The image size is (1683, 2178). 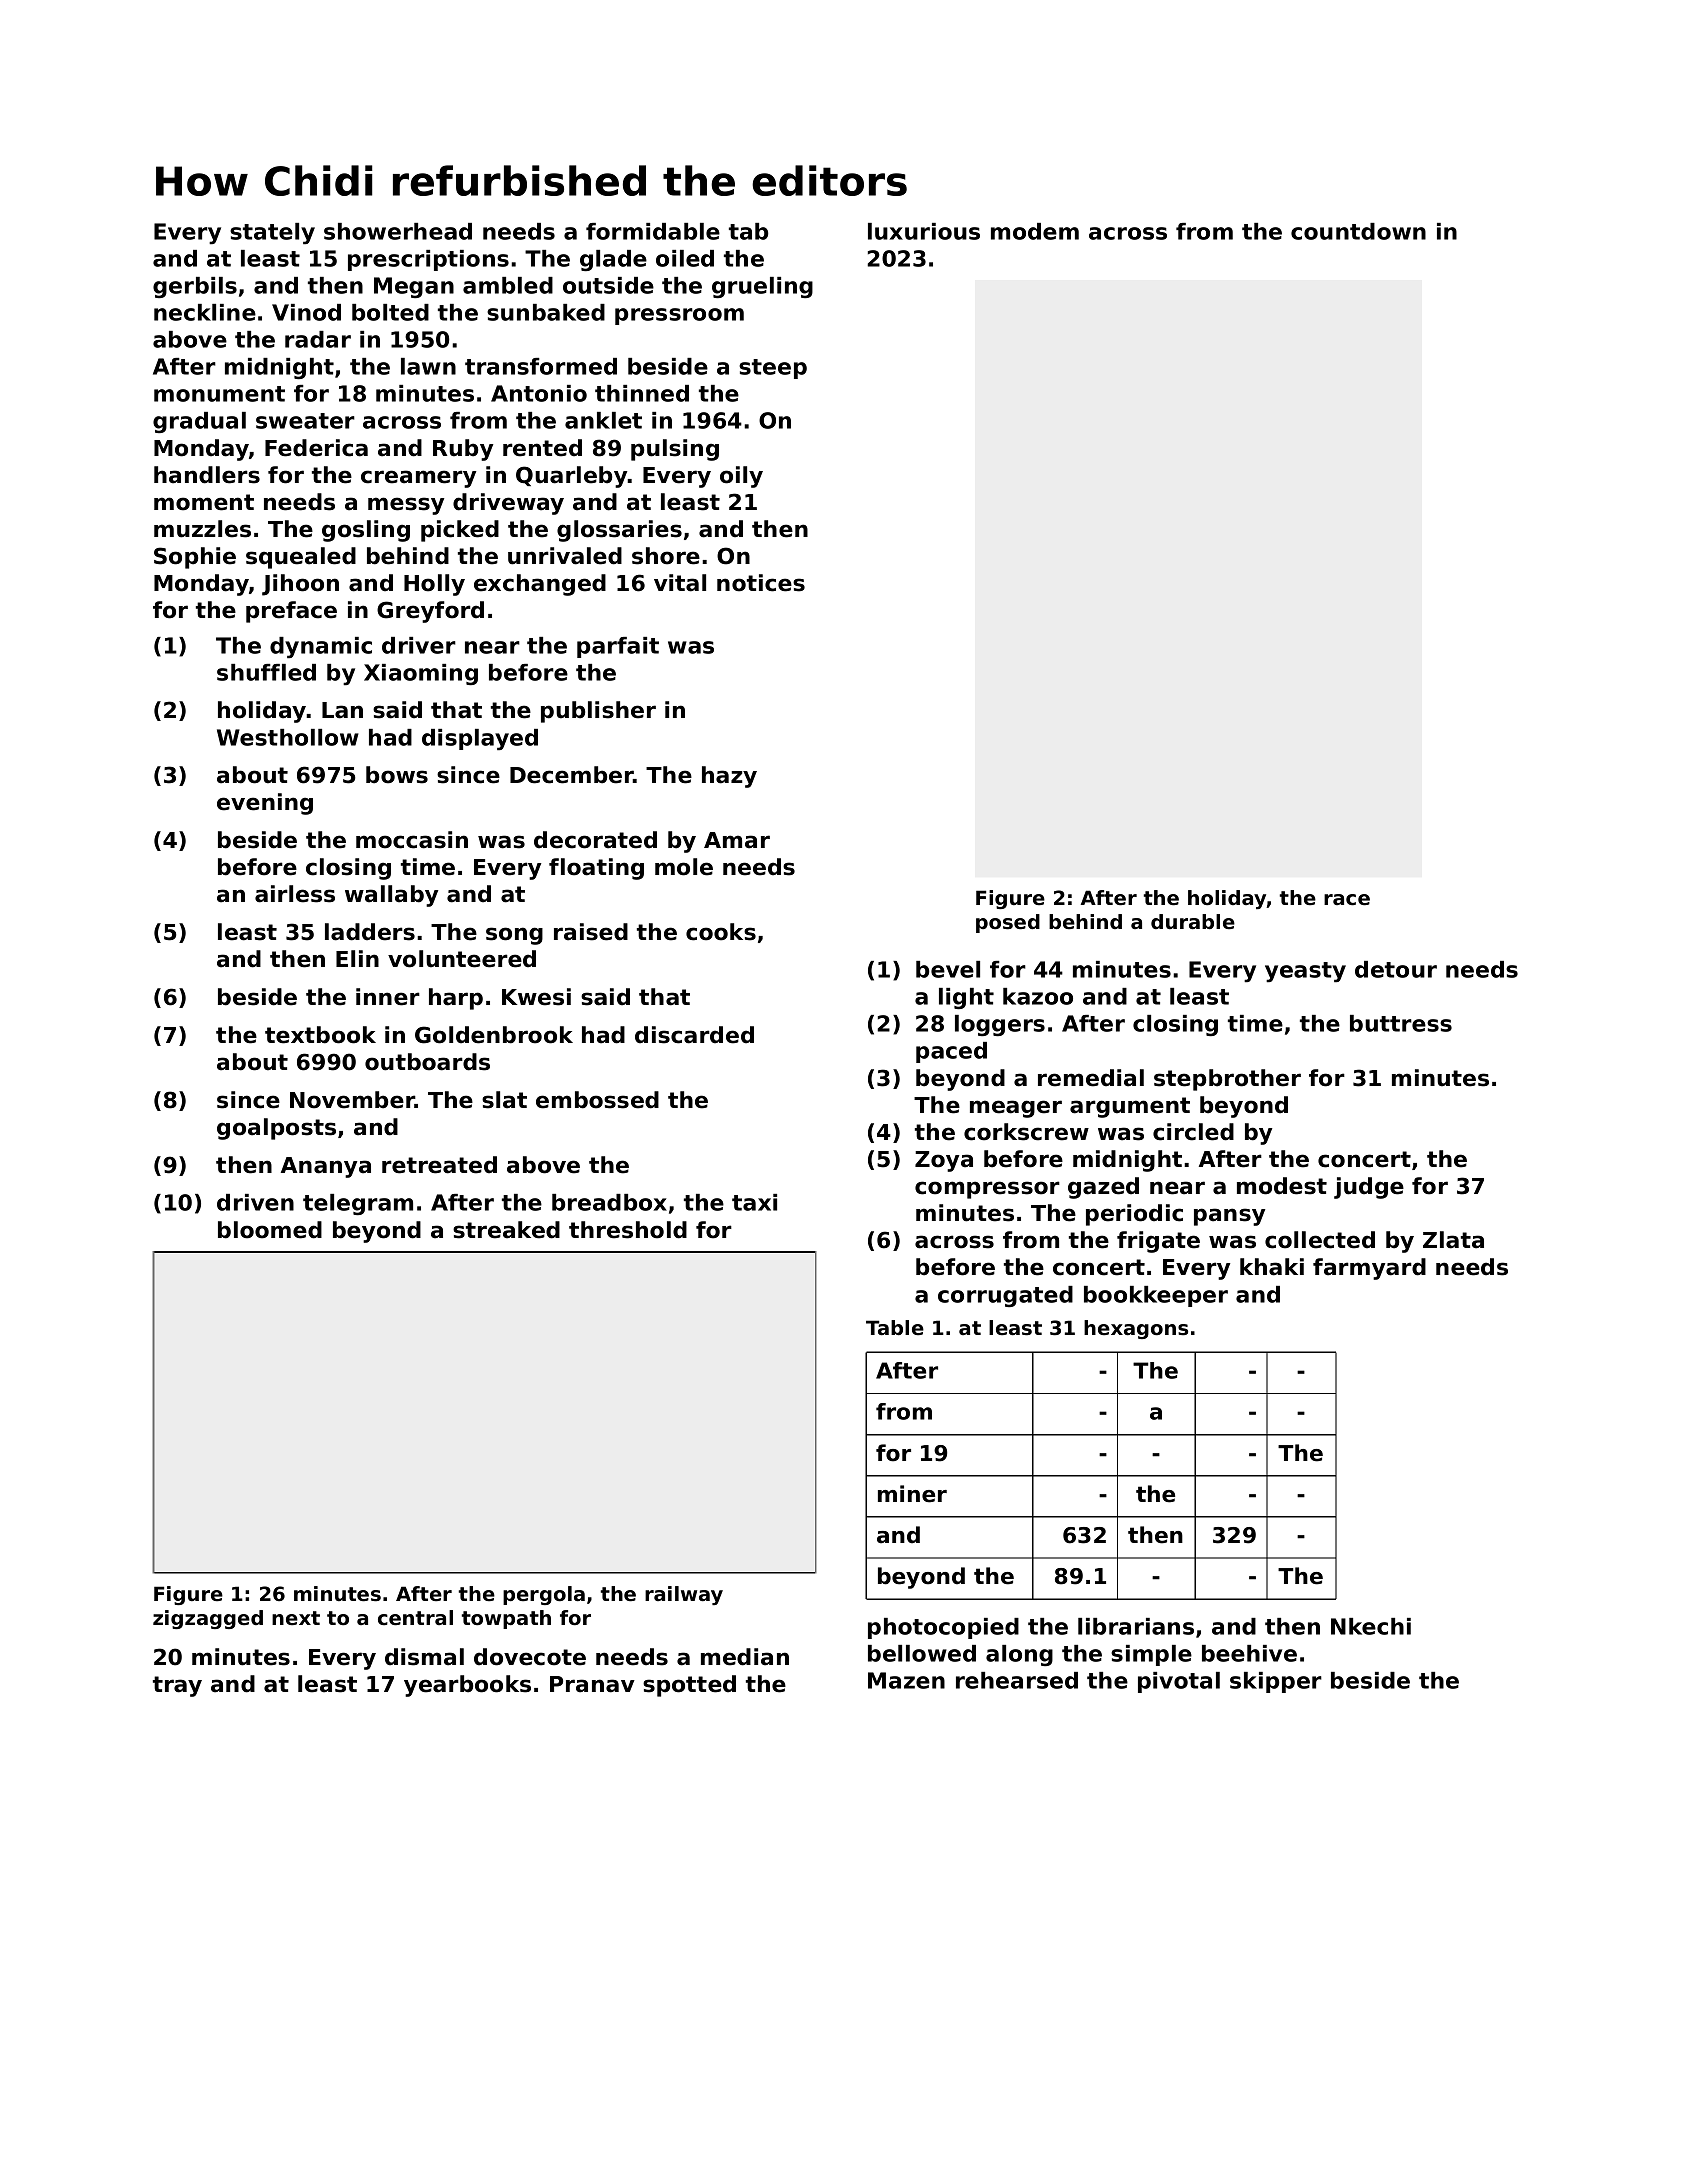 What do you see at coordinates (1369, 1188) in the page?
I see `judge` at bounding box center [1369, 1188].
